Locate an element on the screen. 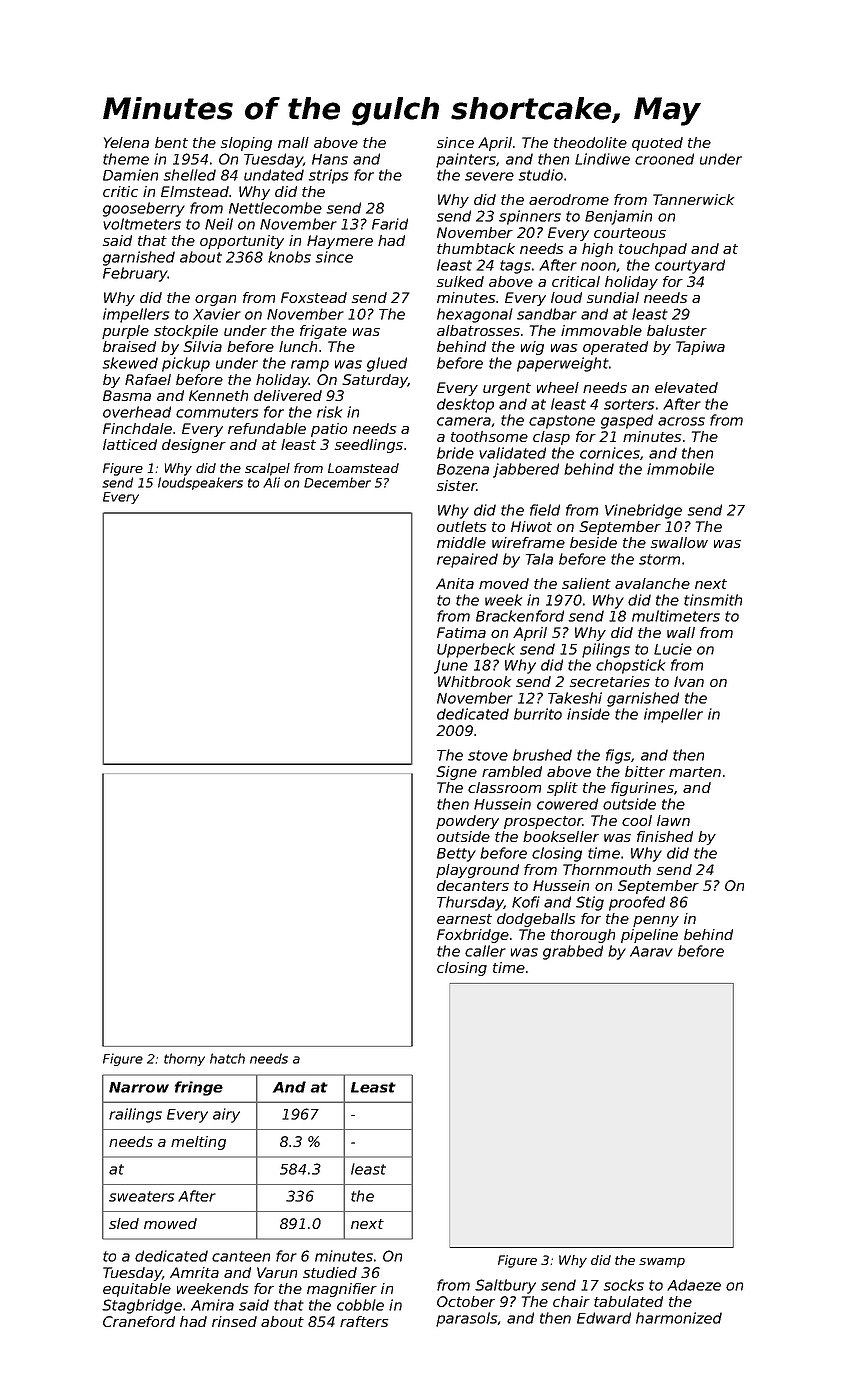 The height and width of the screenshot is (1400, 849). powdery is located at coordinates (467, 822).
